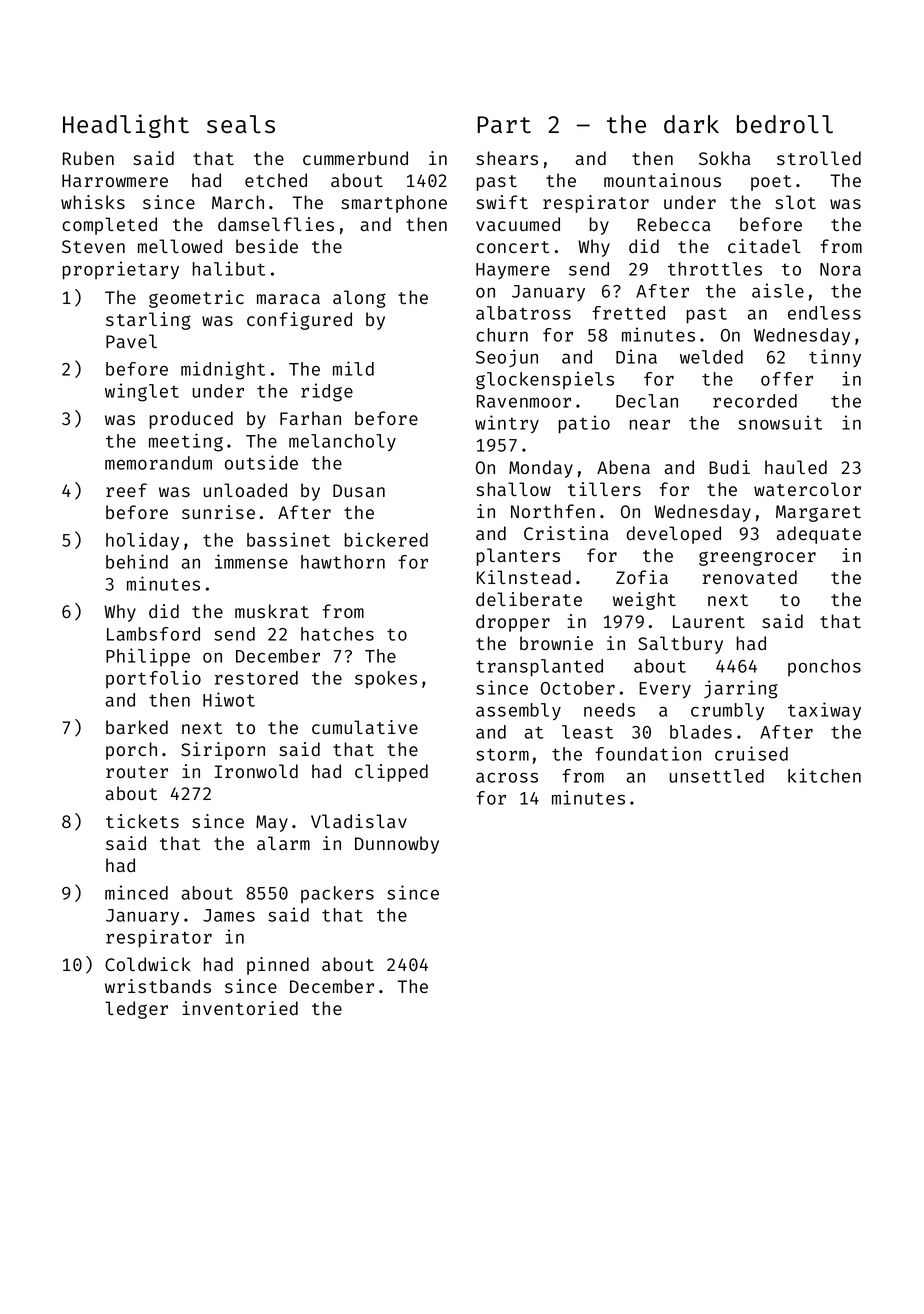 The width and height of the screenshot is (924, 1314). Describe the element at coordinates (386, 539) in the screenshot. I see `bickered` at that location.
